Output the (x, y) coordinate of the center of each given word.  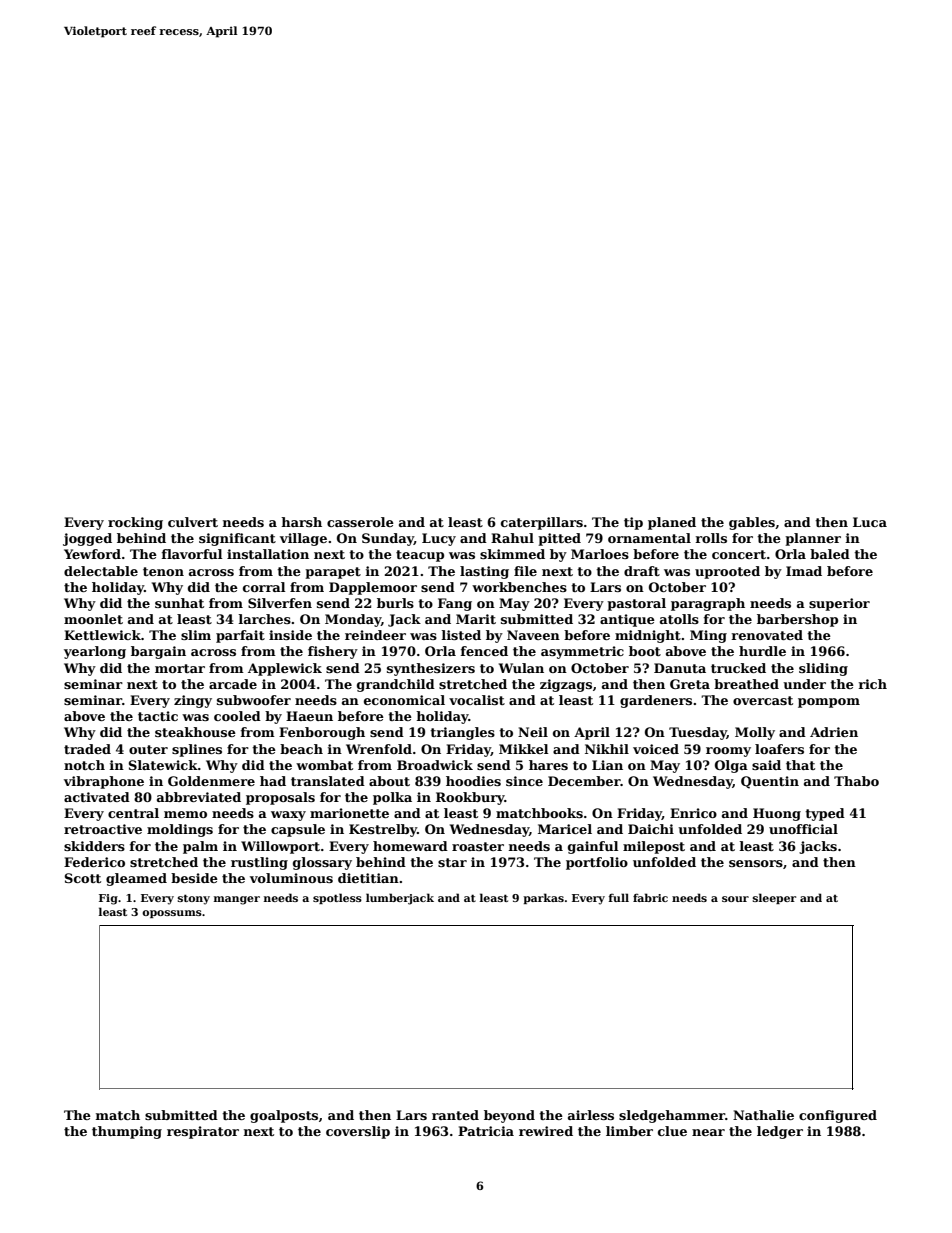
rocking (135, 523)
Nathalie (763, 1115)
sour (735, 899)
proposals (280, 798)
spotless (337, 898)
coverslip (358, 1132)
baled (830, 554)
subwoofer (254, 700)
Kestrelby (383, 830)
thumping (127, 1132)
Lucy (439, 539)
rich (873, 684)
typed (825, 814)
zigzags (566, 685)
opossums (172, 914)
